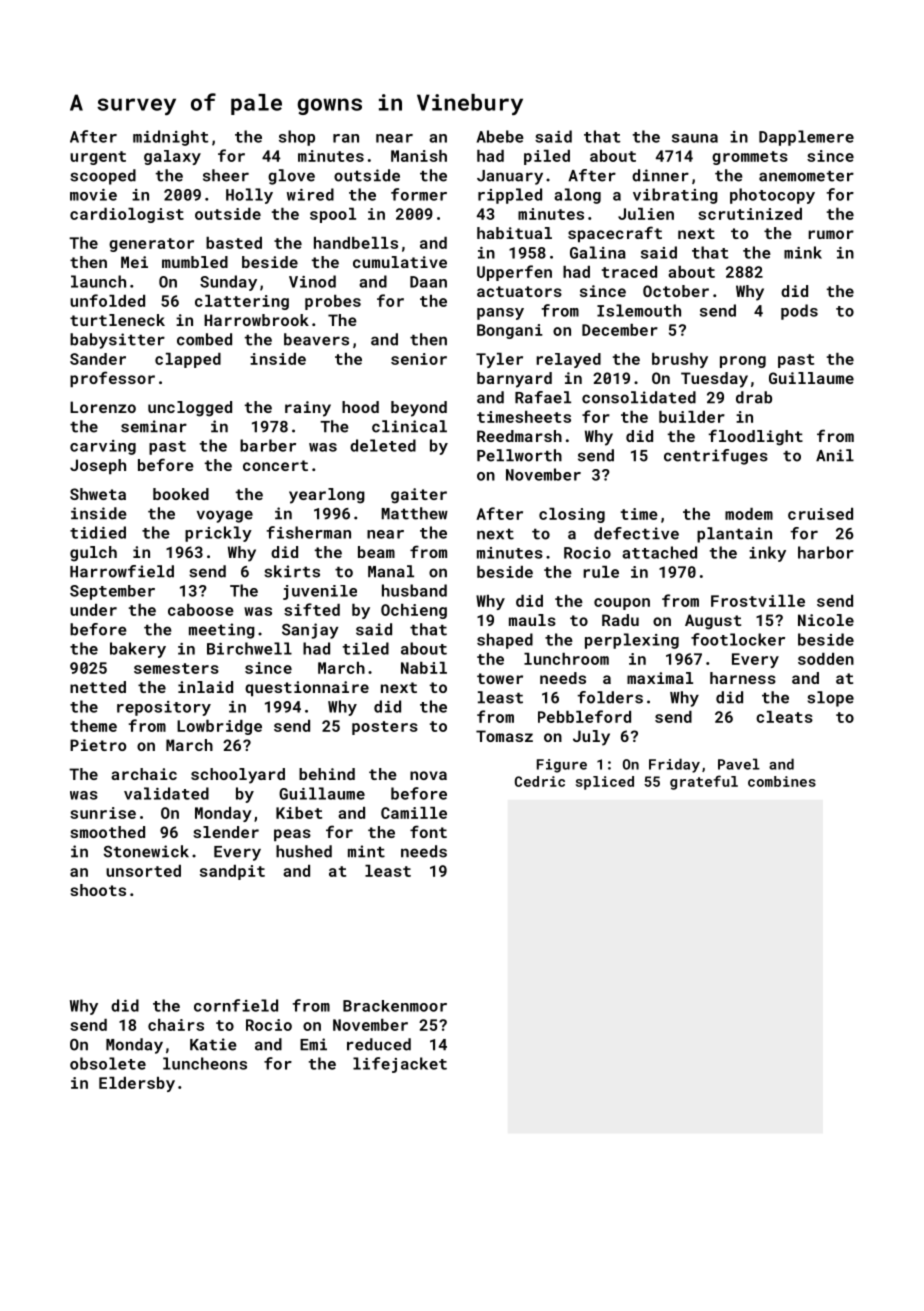  I want to click on Birchwell, so click(249, 648).
